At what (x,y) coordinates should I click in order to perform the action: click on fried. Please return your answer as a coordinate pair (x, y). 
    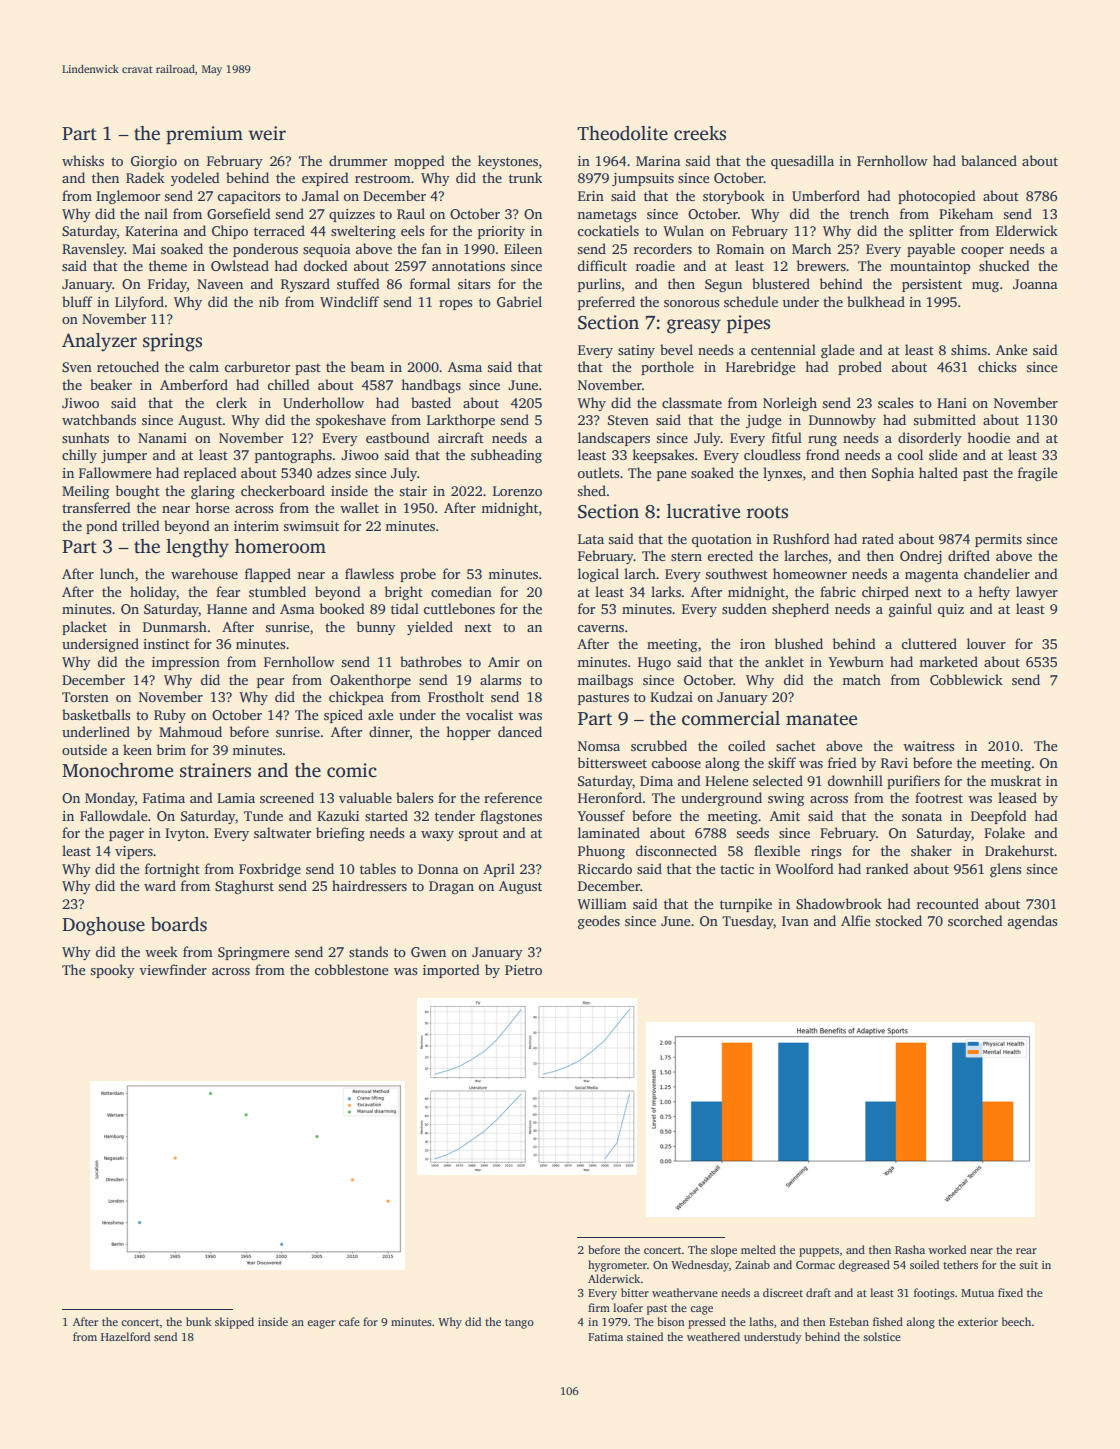
    Looking at the image, I should click on (842, 762).
